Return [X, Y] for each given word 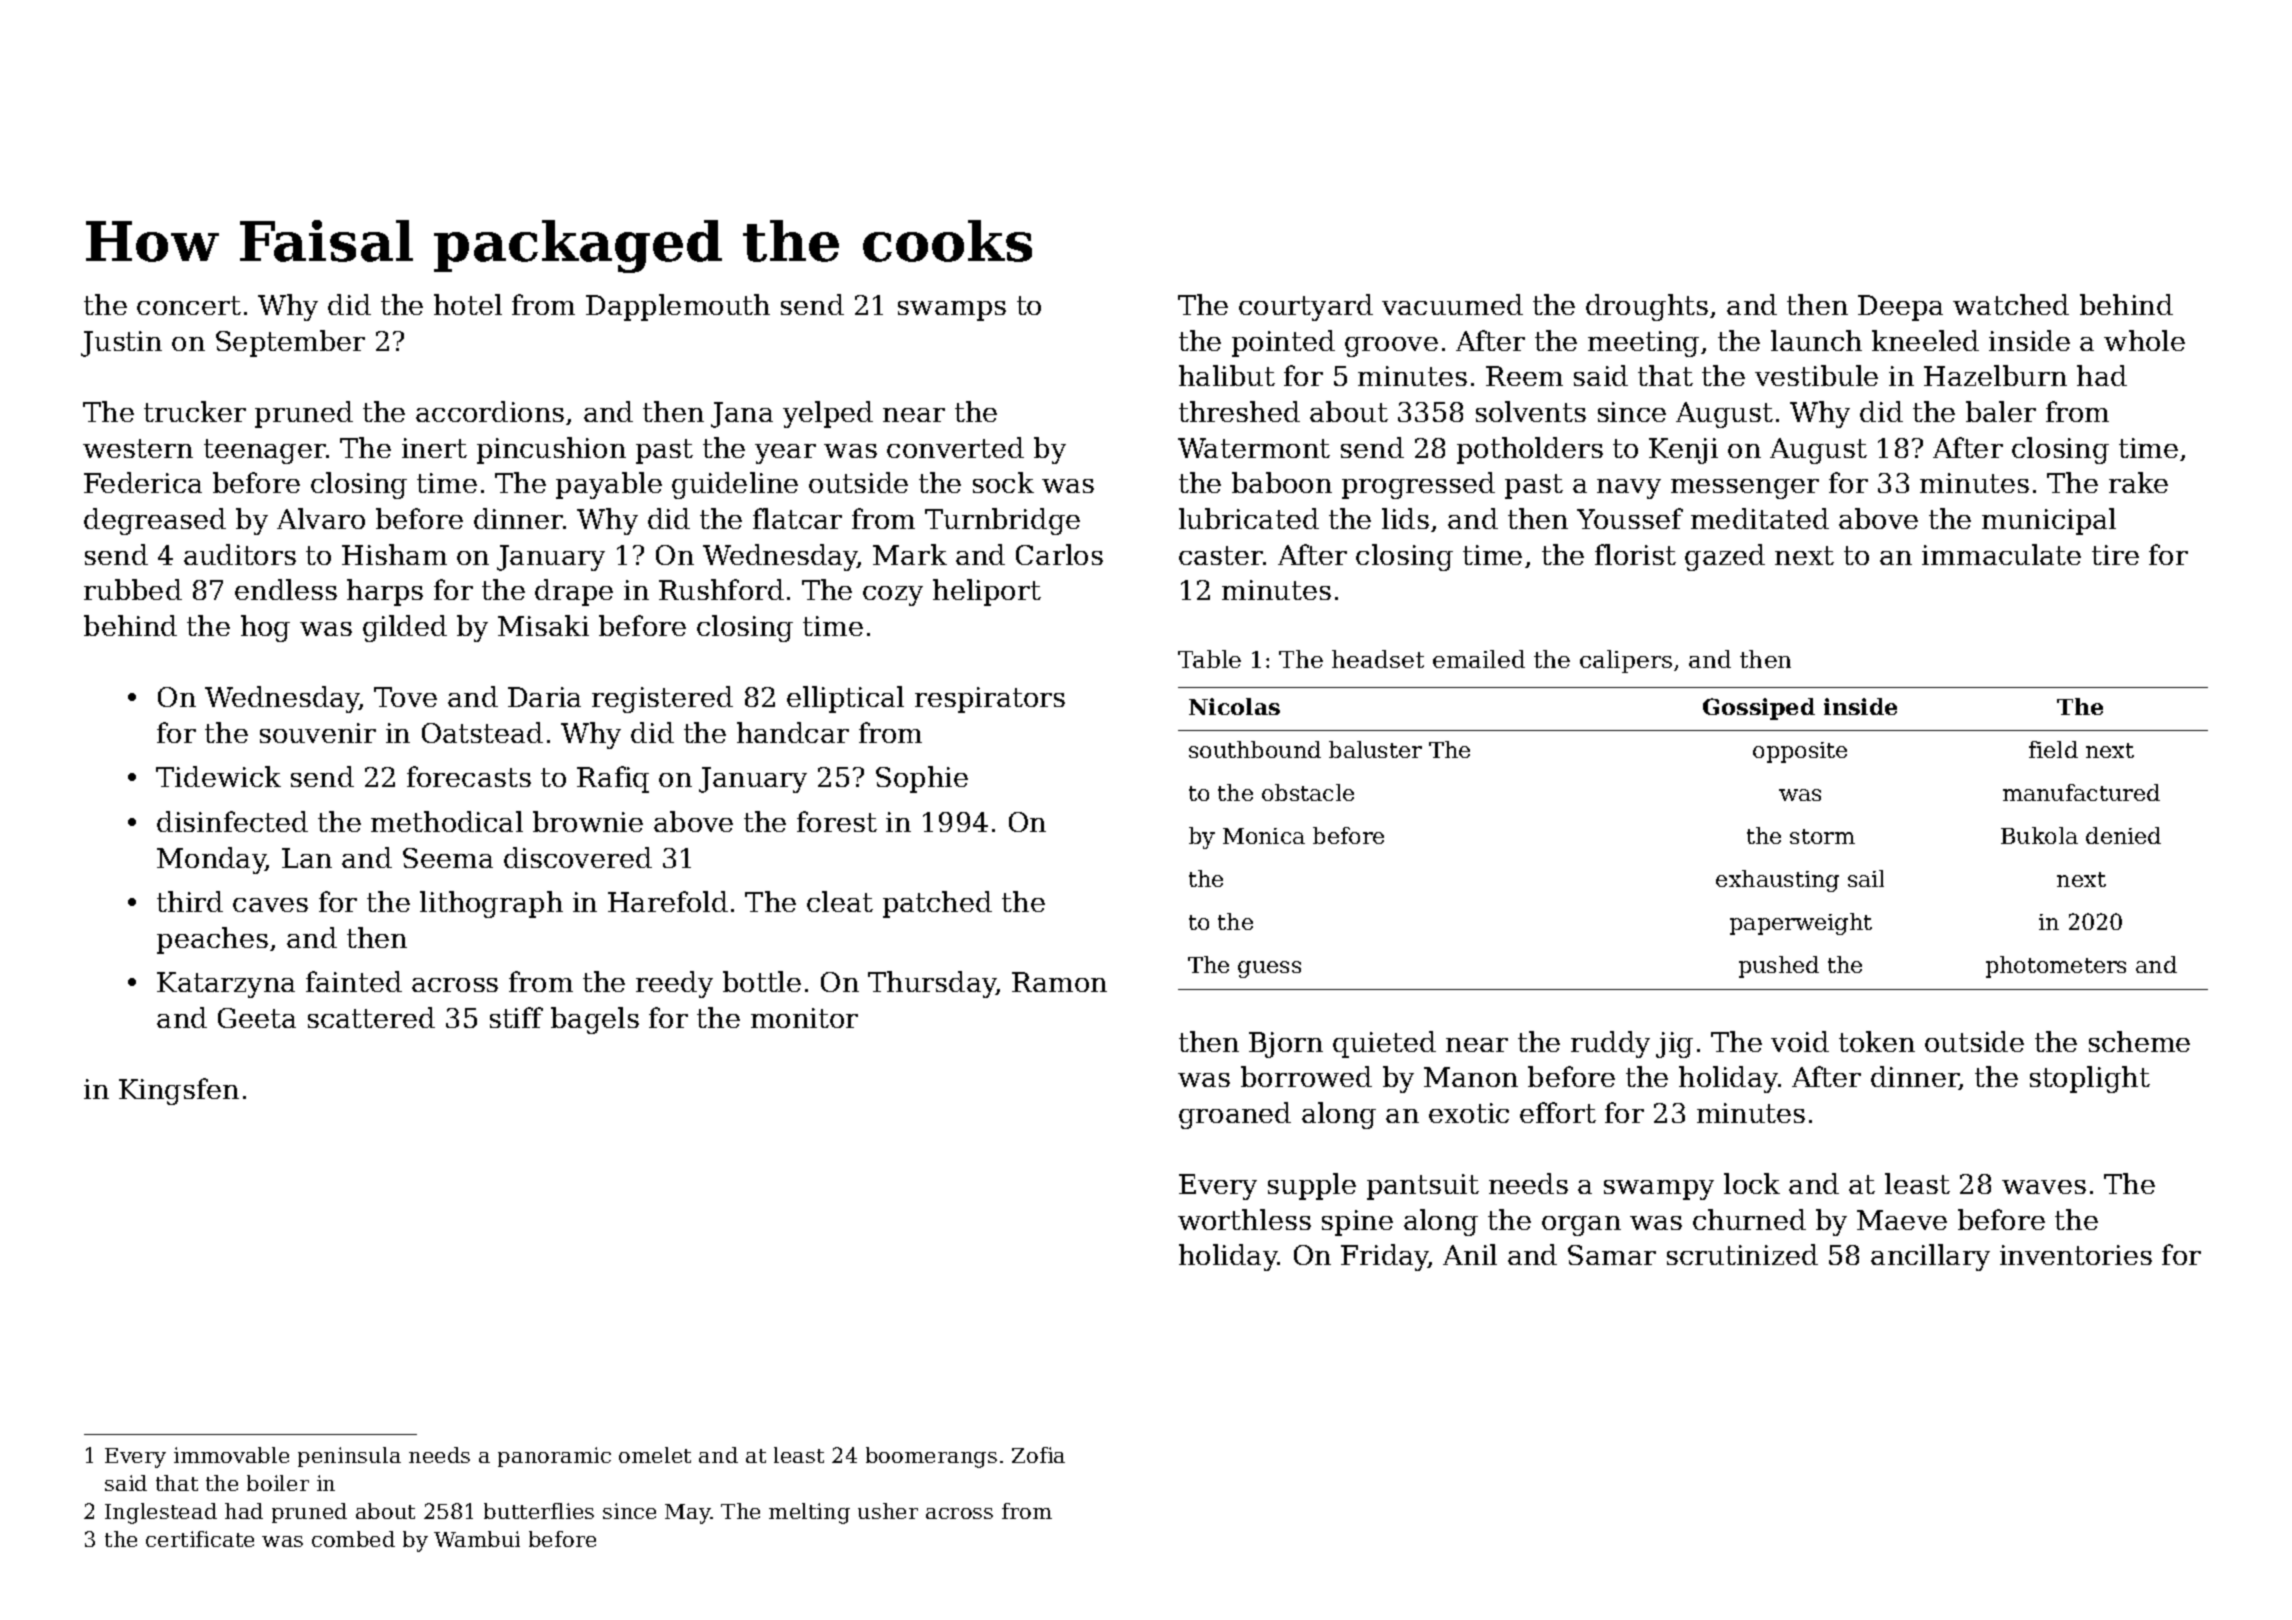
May [688, 1514]
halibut [1227, 375]
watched [2011, 304]
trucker [195, 411]
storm [1822, 836]
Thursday [932, 984]
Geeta [257, 1018]
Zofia [1038, 1455]
